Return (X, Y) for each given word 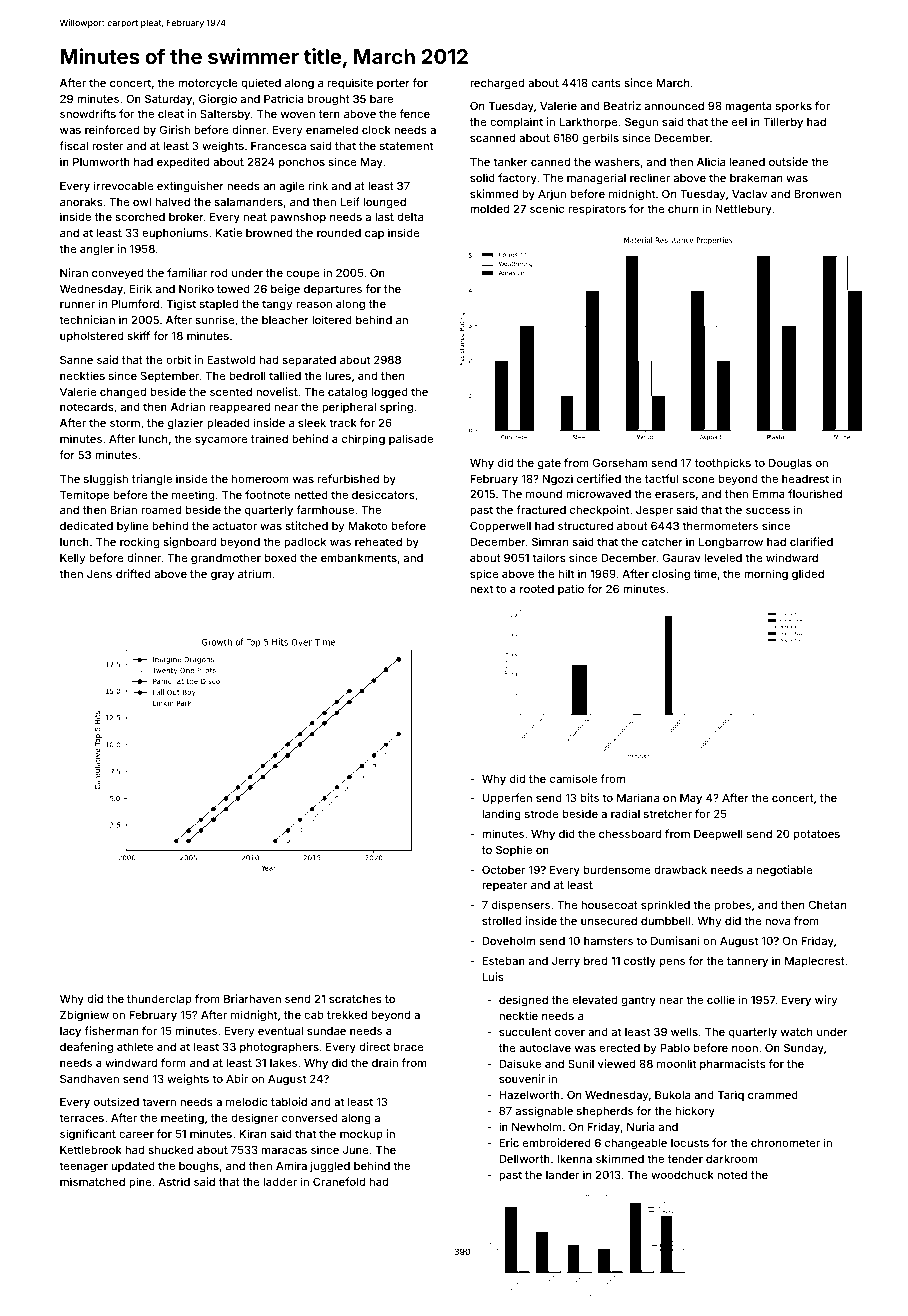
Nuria (641, 1126)
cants (606, 83)
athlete (135, 1047)
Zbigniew (84, 1016)
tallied (285, 375)
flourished (815, 493)
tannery (747, 962)
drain (385, 1062)
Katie (229, 232)
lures (338, 376)
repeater (504, 886)
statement (406, 146)
